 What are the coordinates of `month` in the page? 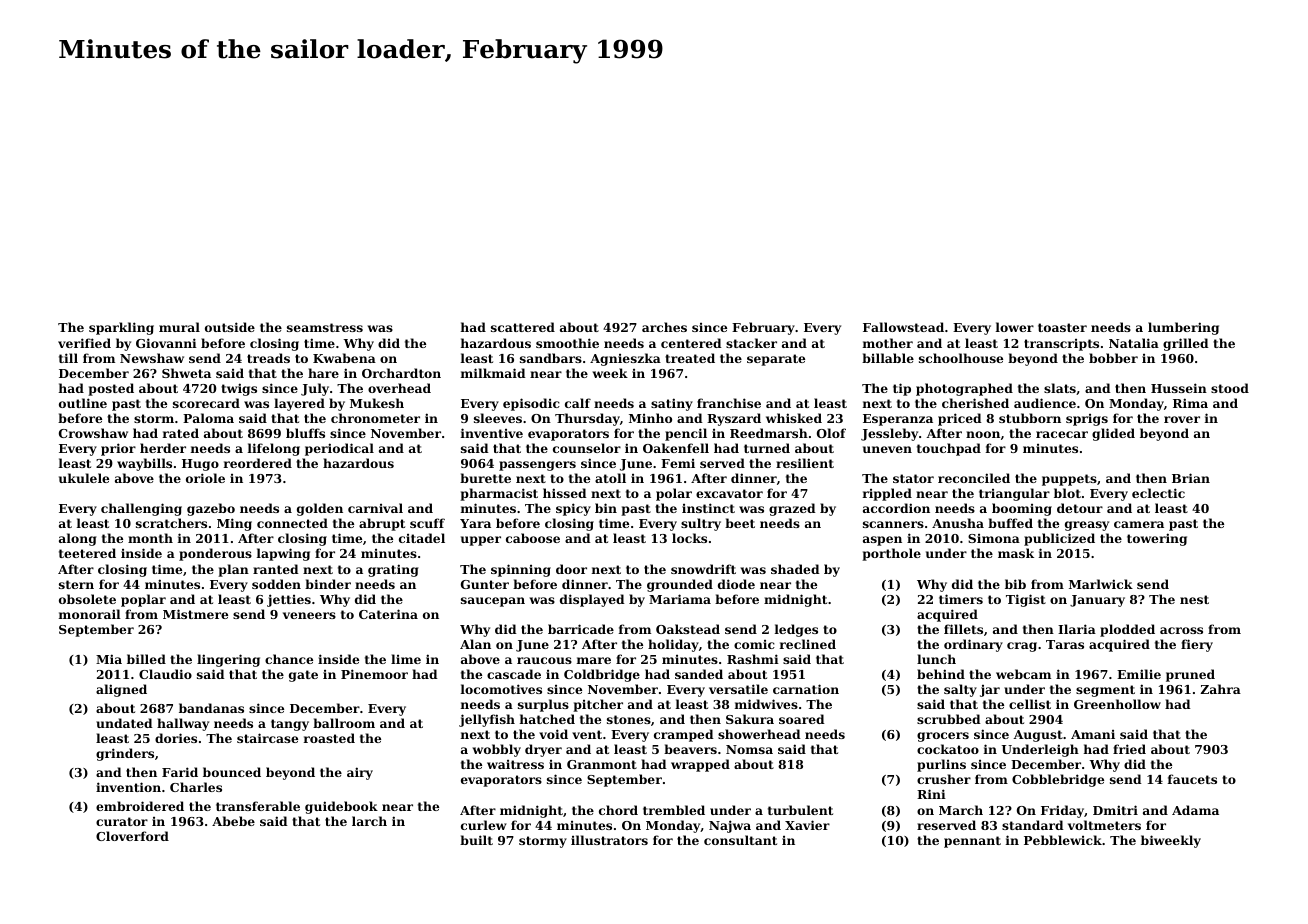 It's located at (150, 538).
